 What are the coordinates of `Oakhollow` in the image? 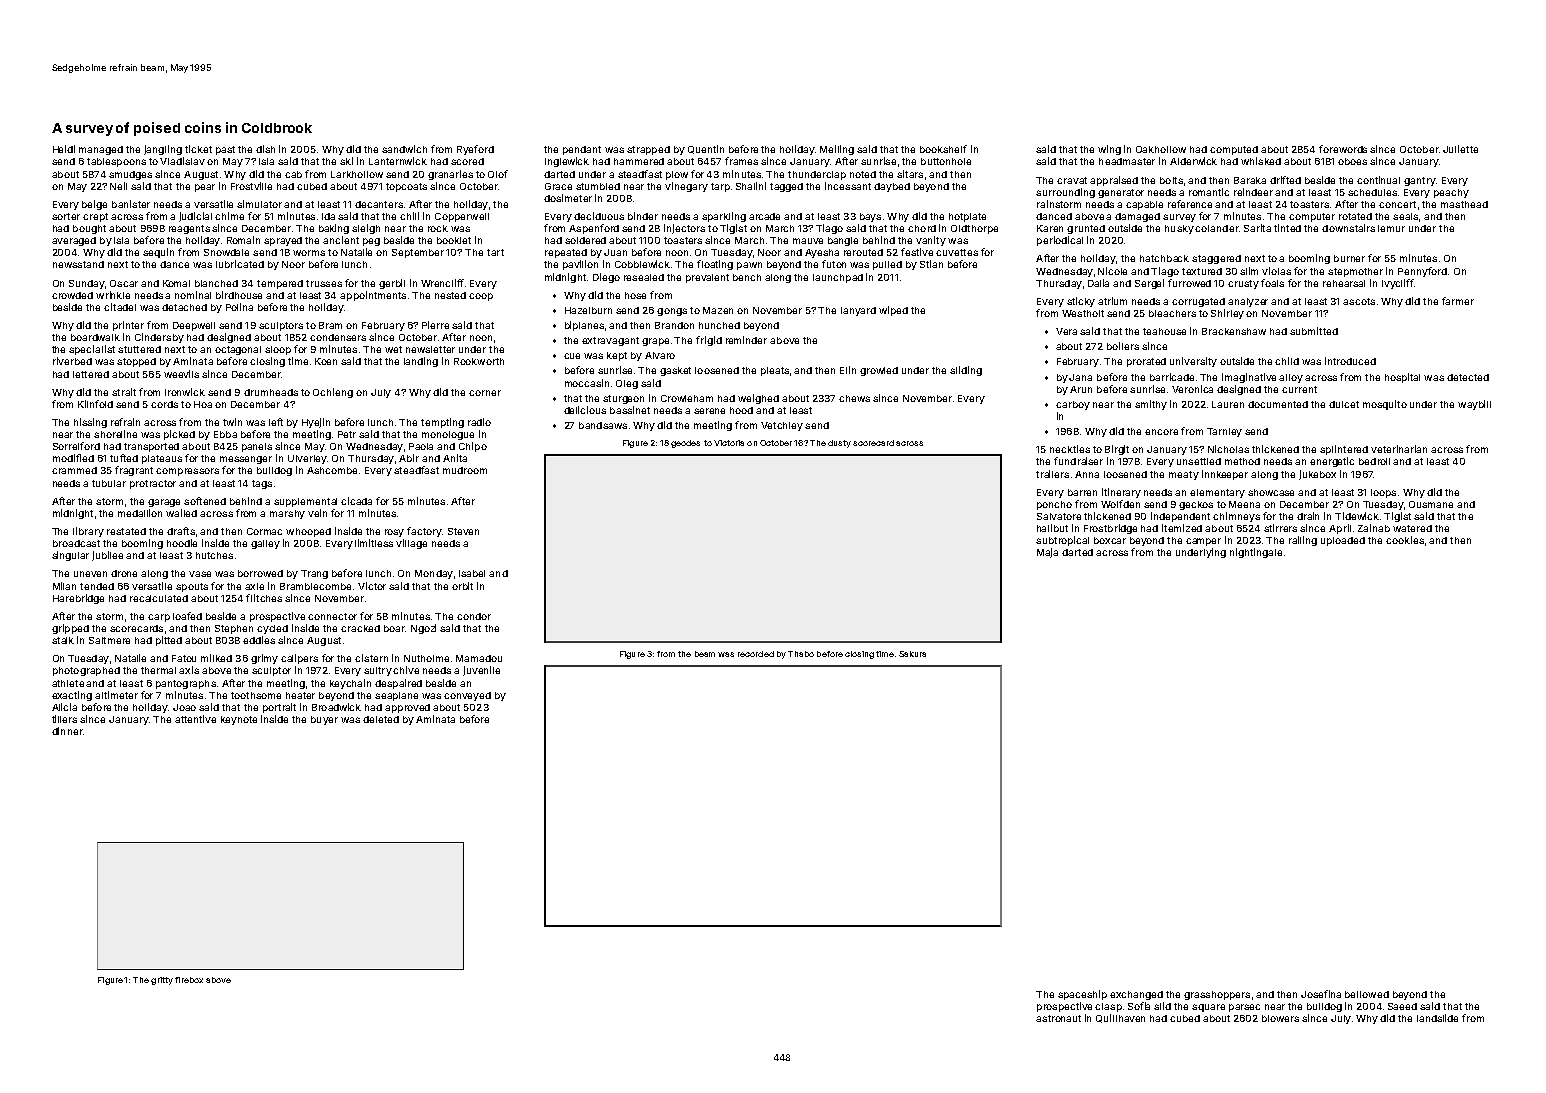 It's located at (1161, 149).
